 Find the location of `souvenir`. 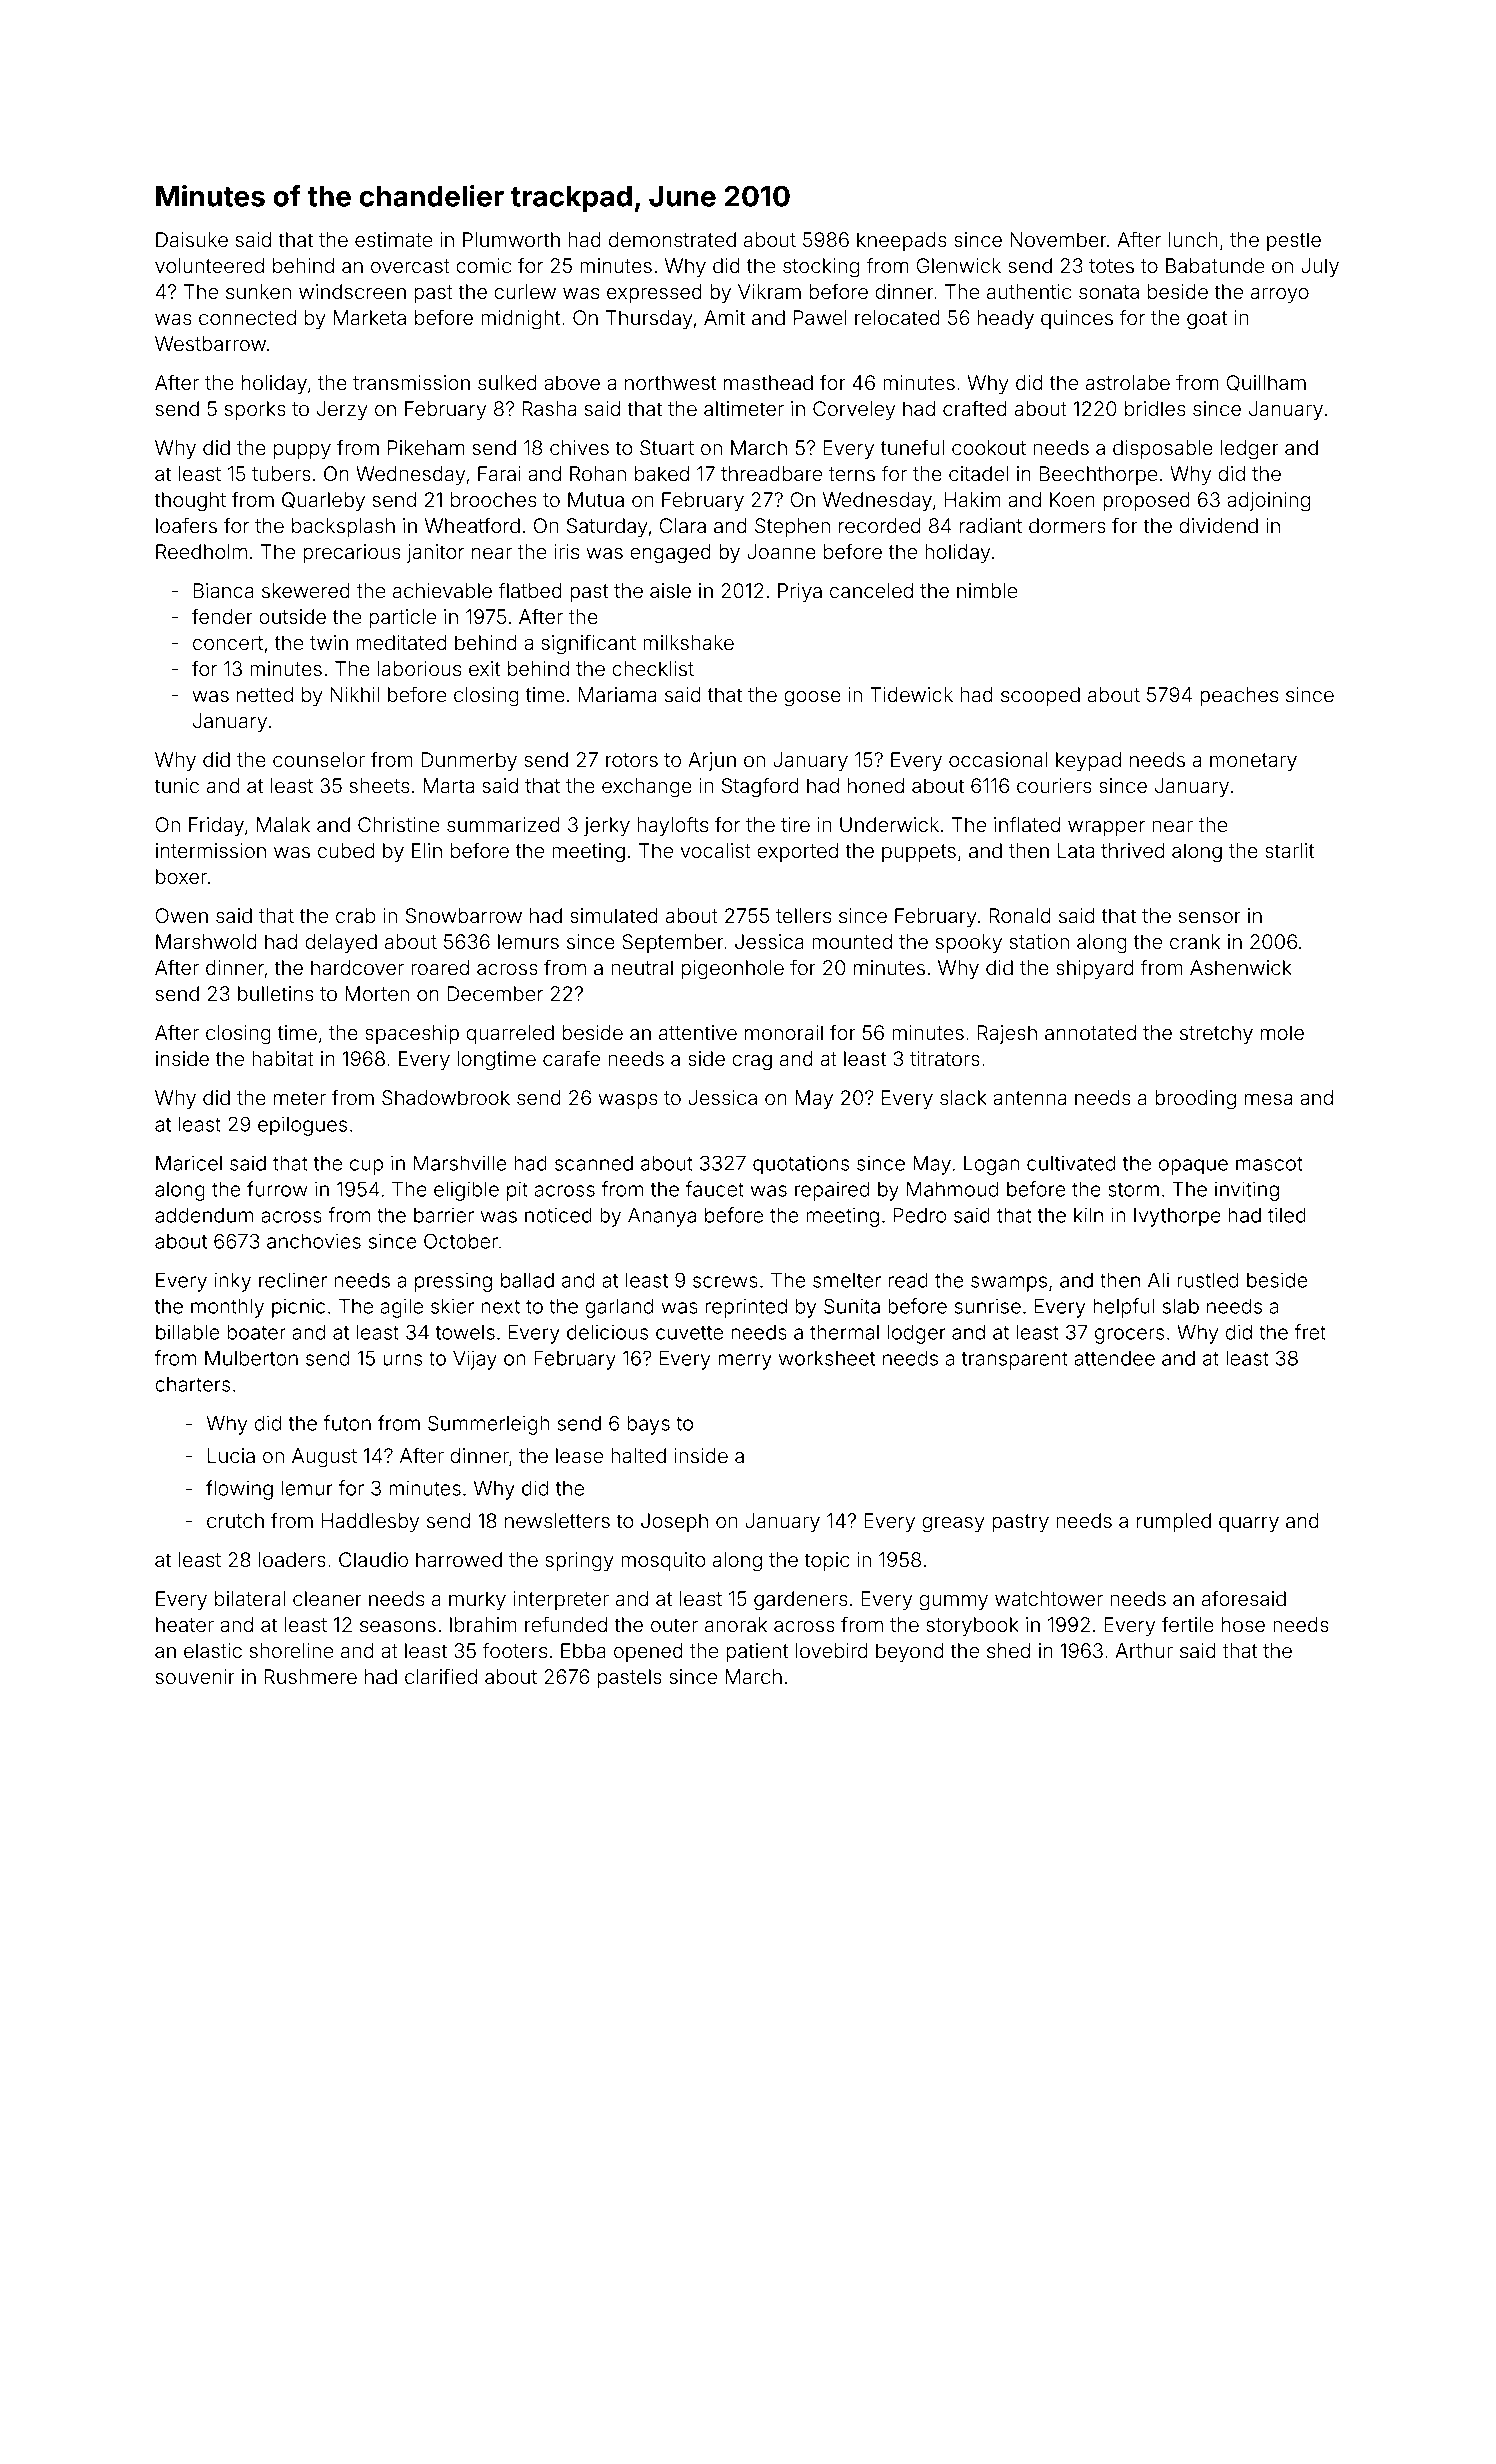

souvenir is located at coordinates (195, 1676).
